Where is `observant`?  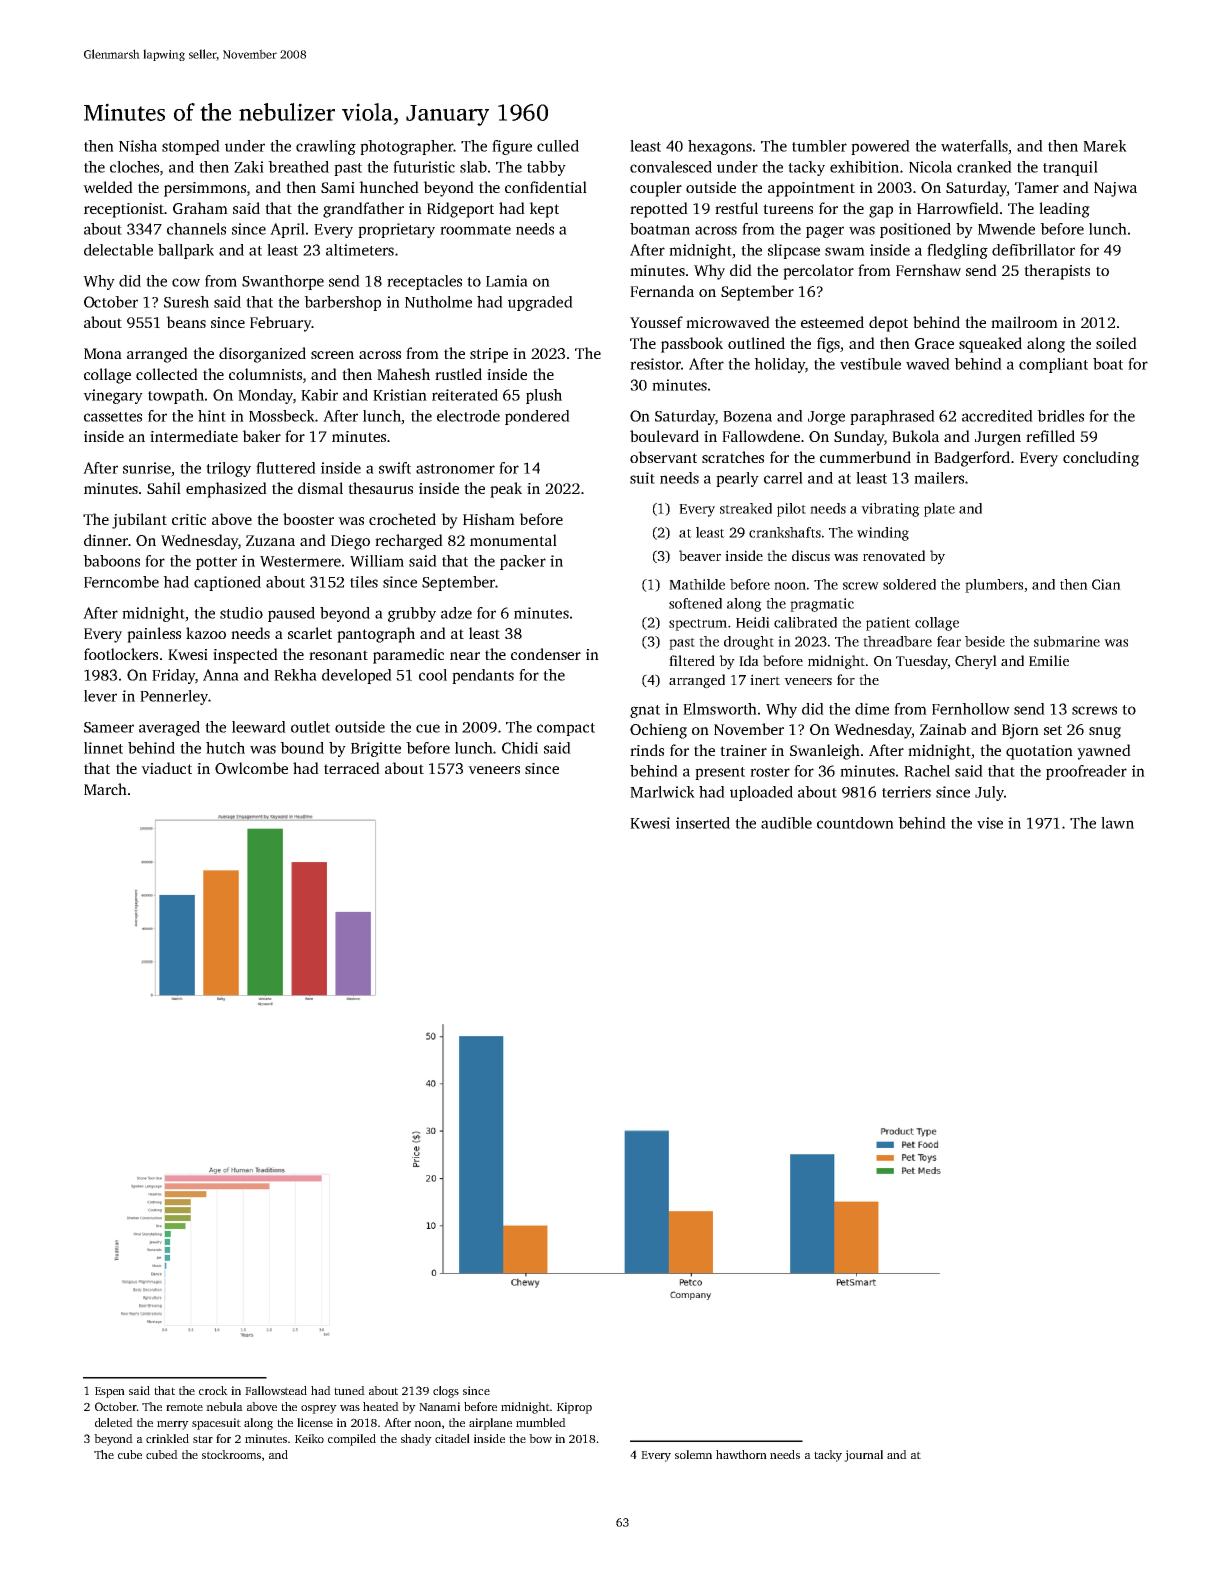
observant is located at coordinates (663, 457).
